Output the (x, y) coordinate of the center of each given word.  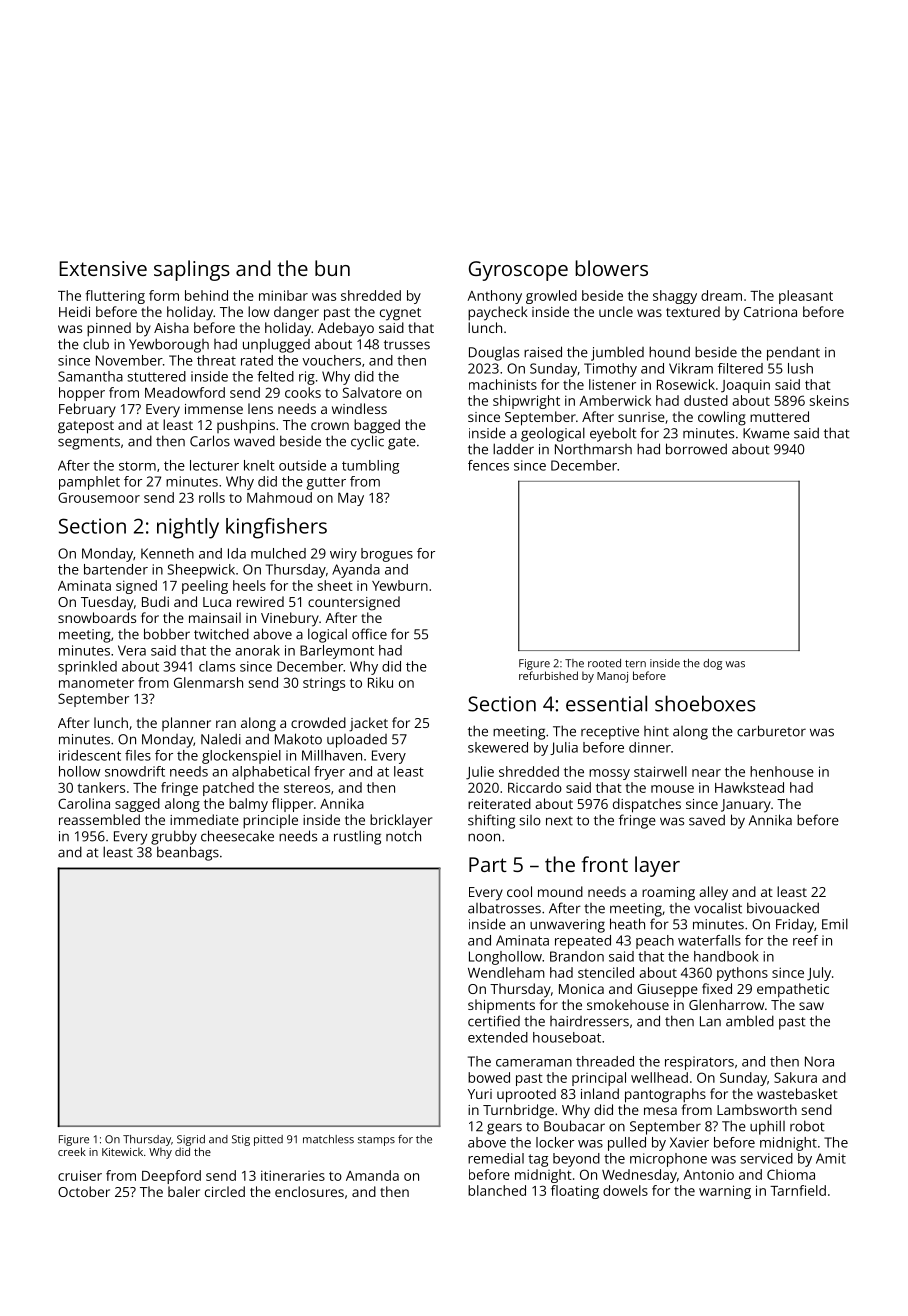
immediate (204, 819)
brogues (387, 555)
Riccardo (535, 787)
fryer (329, 773)
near (706, 773)
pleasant (806, 297)
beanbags (188, 853)
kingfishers (276, 528)
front (605, 864)
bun (332, 268)
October (84, 1191)
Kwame (766, 433)
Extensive (103, 268)
